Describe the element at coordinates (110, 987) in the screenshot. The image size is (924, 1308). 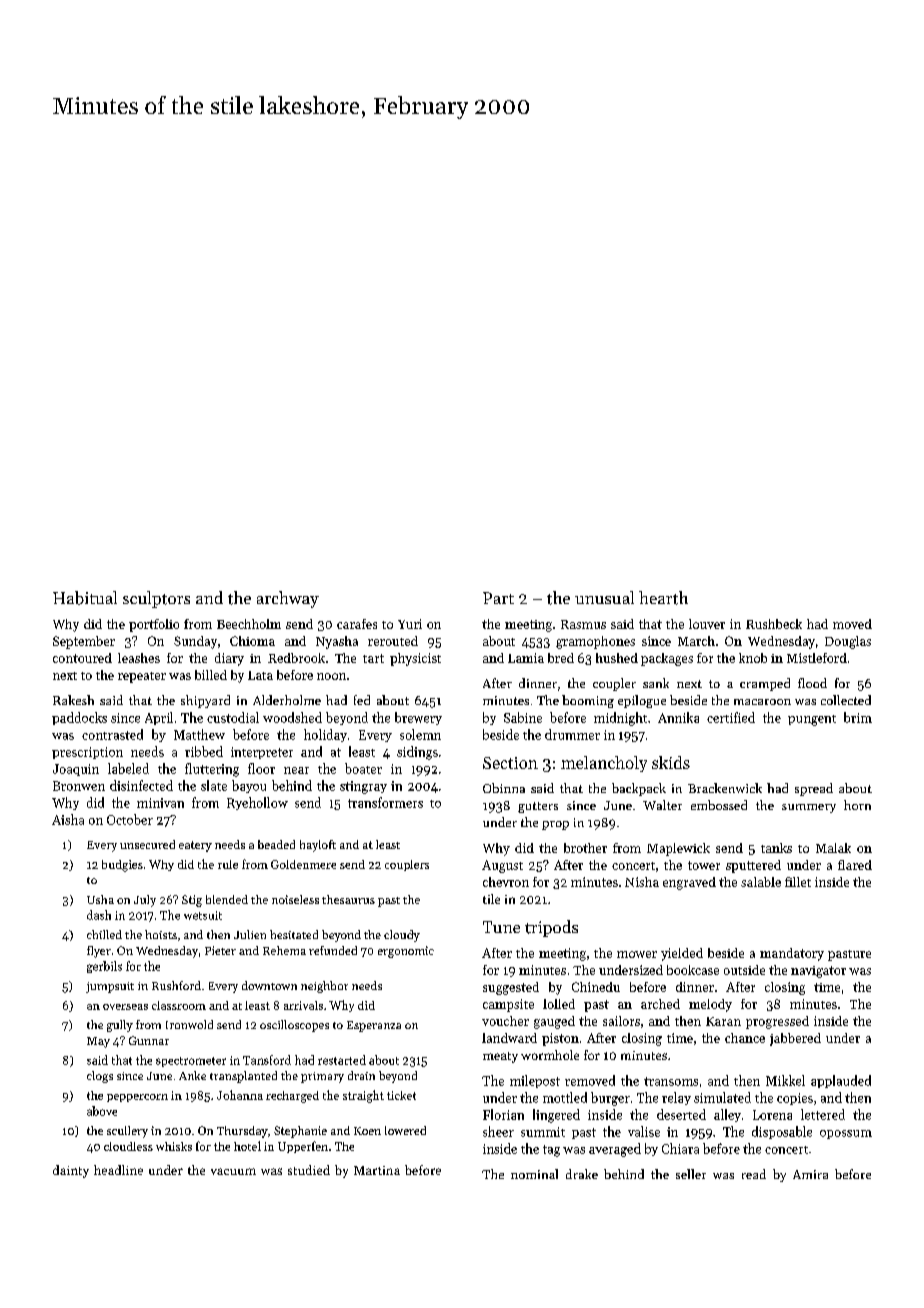
I see `jumpsuit` at that location.
